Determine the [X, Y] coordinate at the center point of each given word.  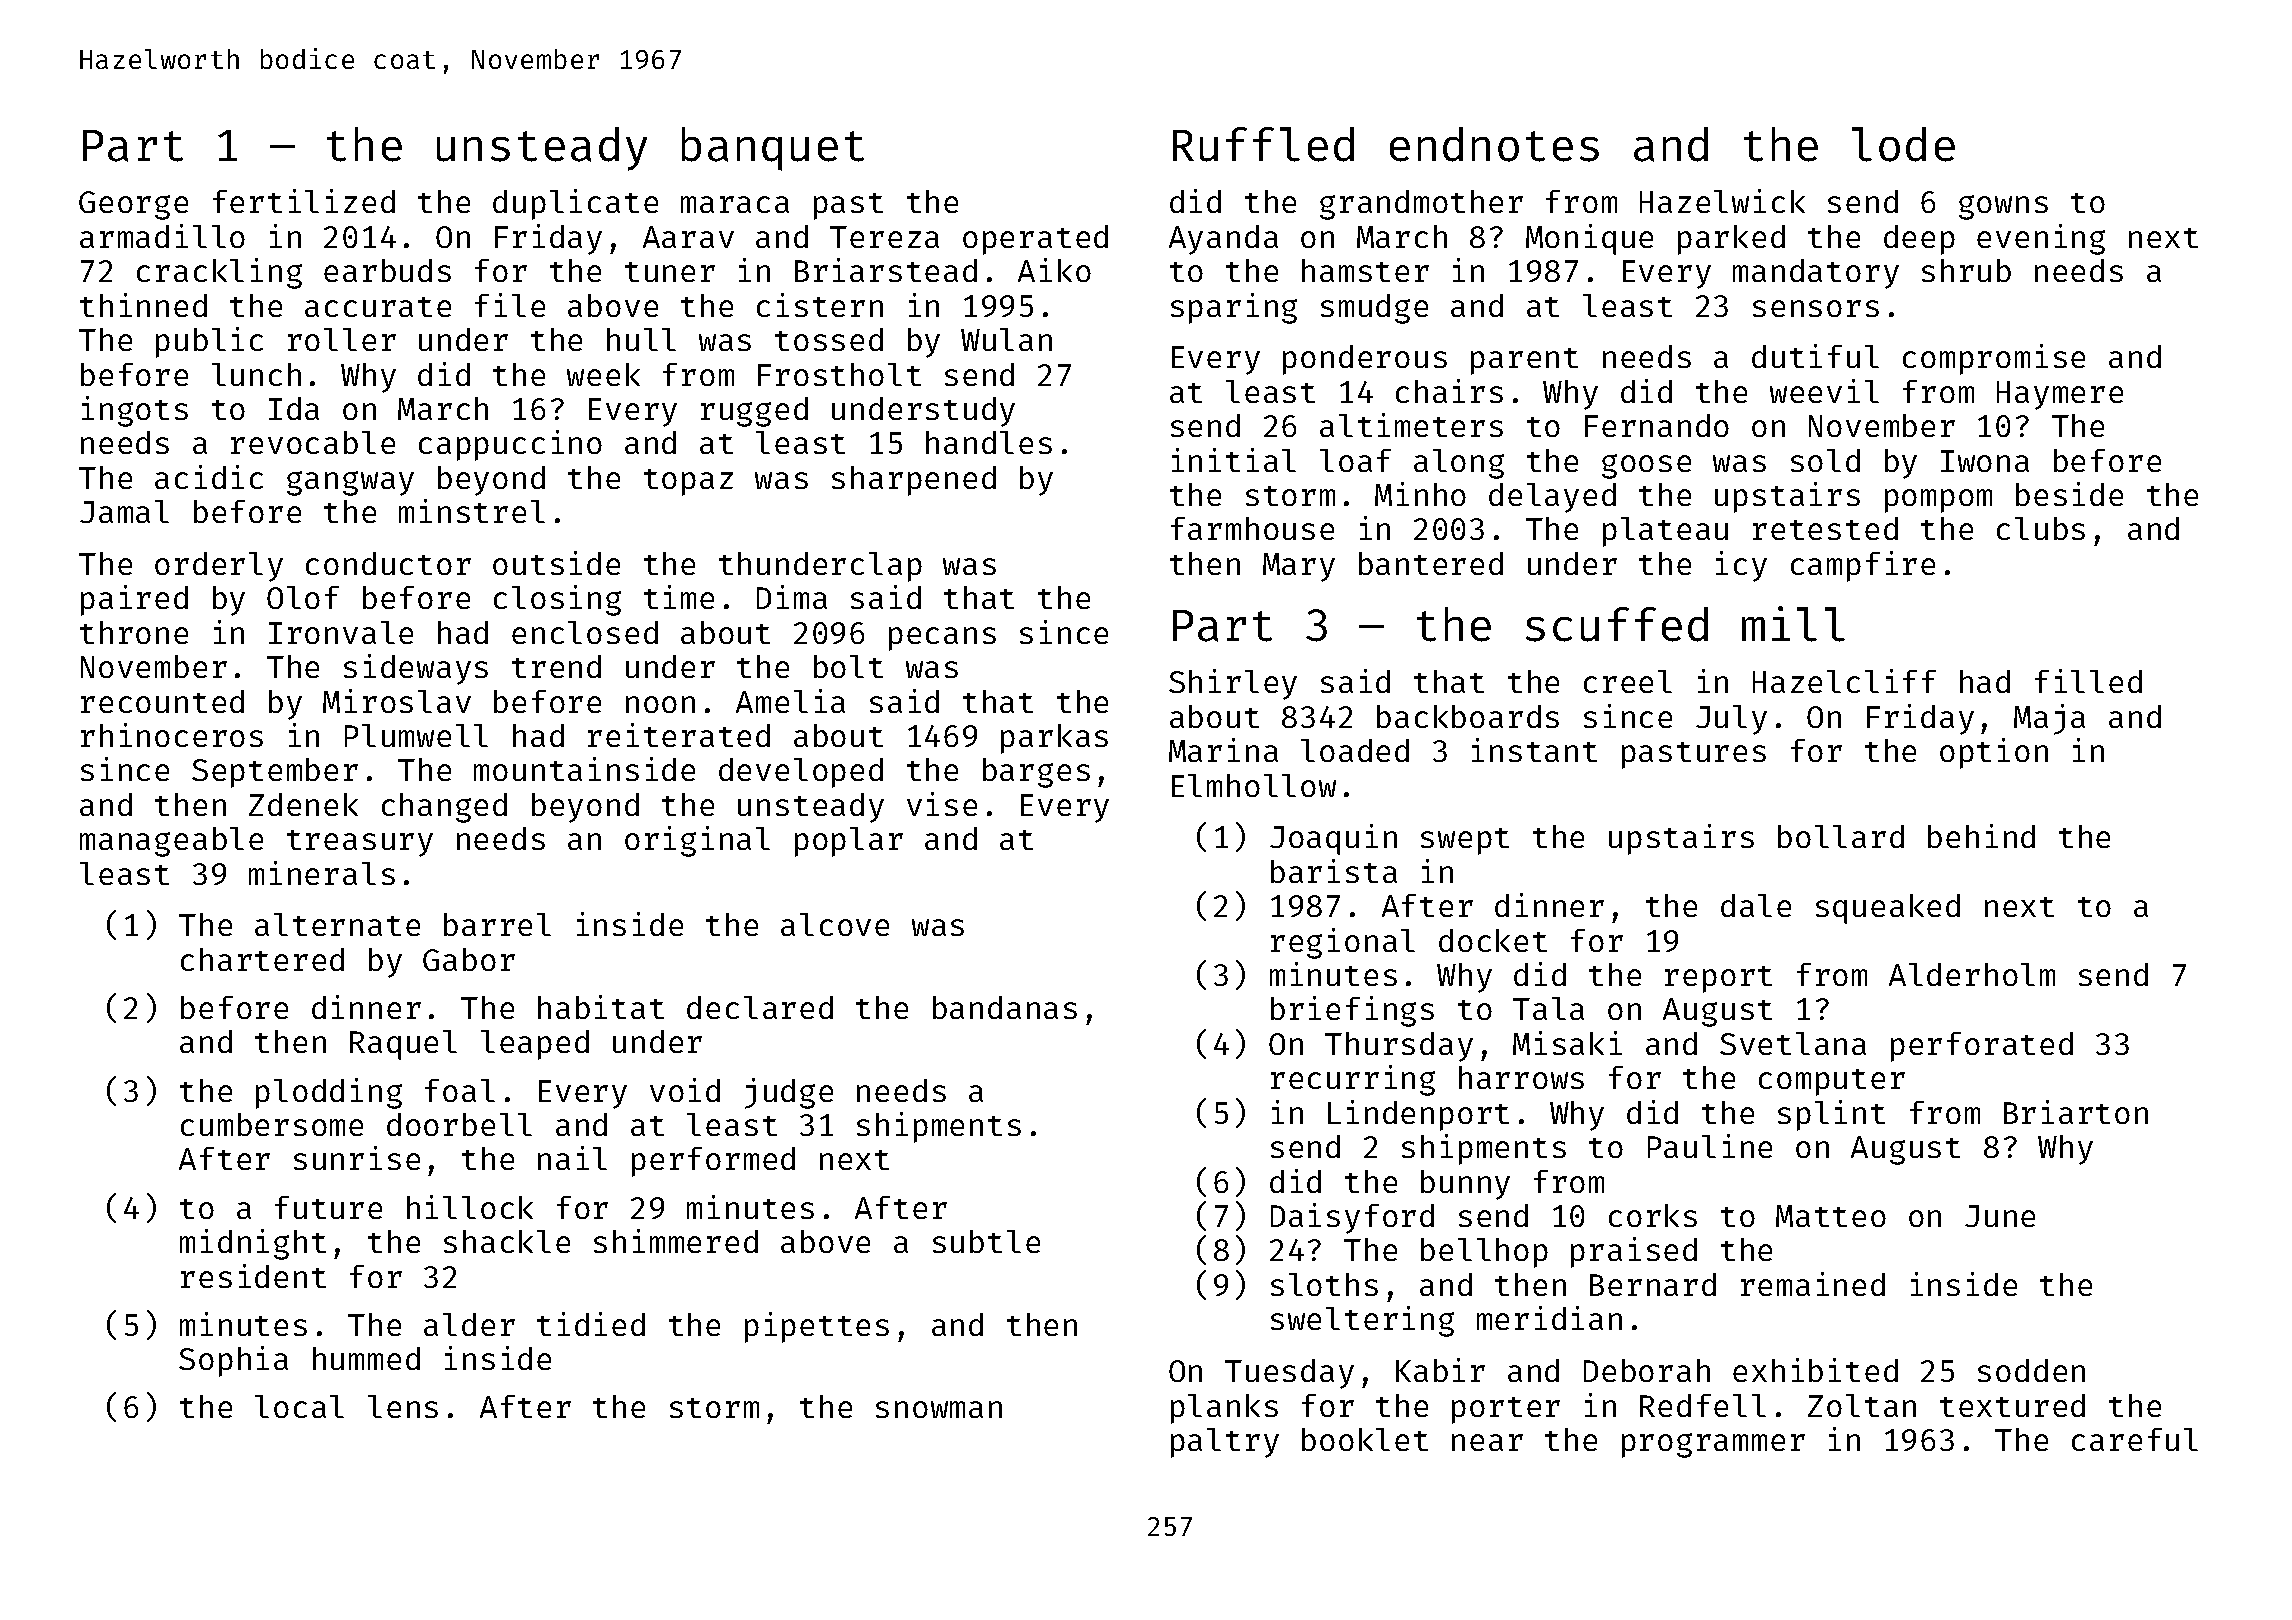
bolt [848, 666]
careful [2135, 1439]
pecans [942, 639]
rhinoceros [172, 735]
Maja [2049, 719]
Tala [1548, 1008]
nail [572, 1158]
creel [1628, 681]
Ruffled [1263, 144]
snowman [939, 1409]
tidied [591, 1324]
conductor [388, 563]
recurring [1353, 1080]
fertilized [304, 201]
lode [1903, 144]
